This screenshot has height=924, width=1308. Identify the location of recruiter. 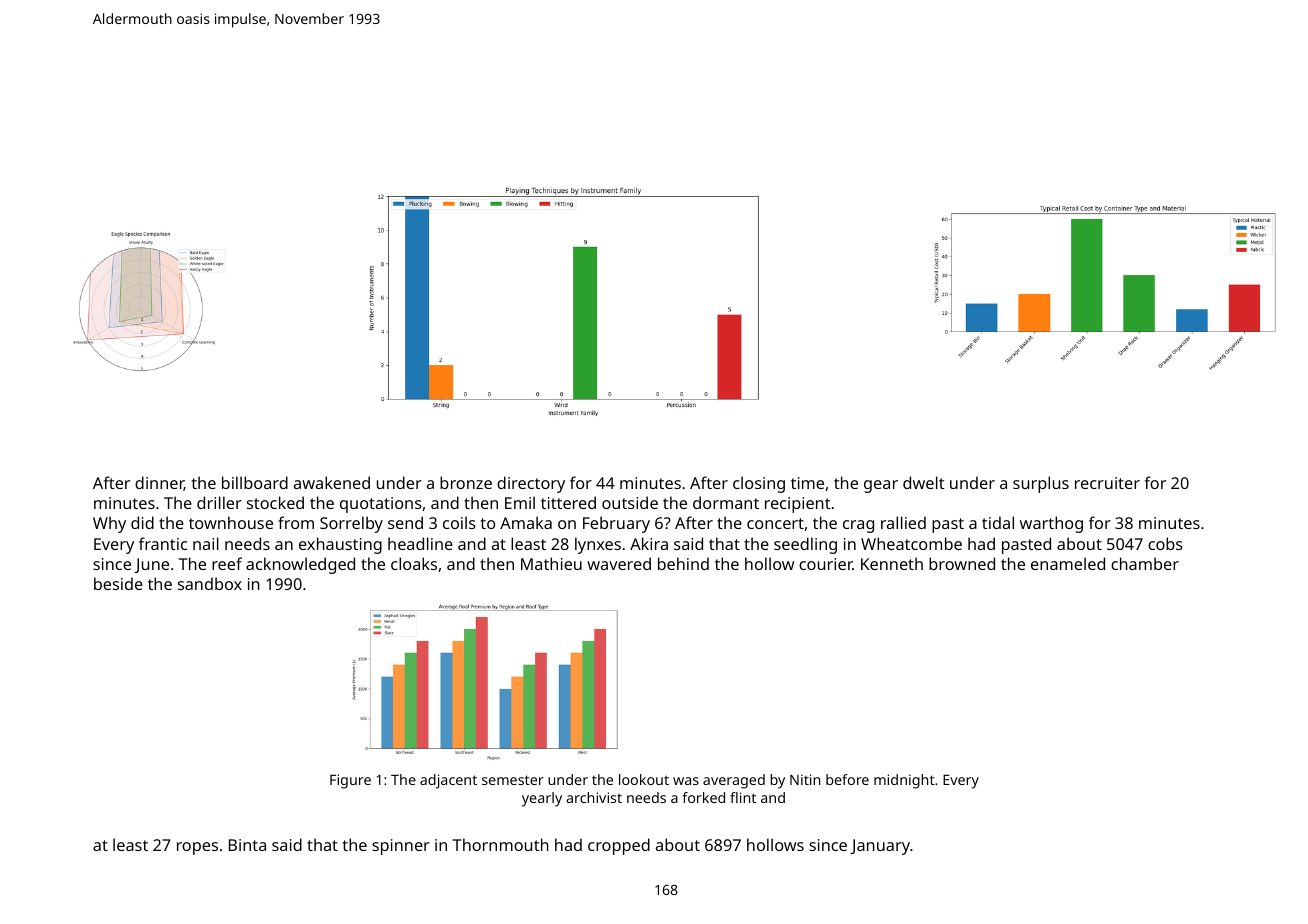
(1107, 483).
